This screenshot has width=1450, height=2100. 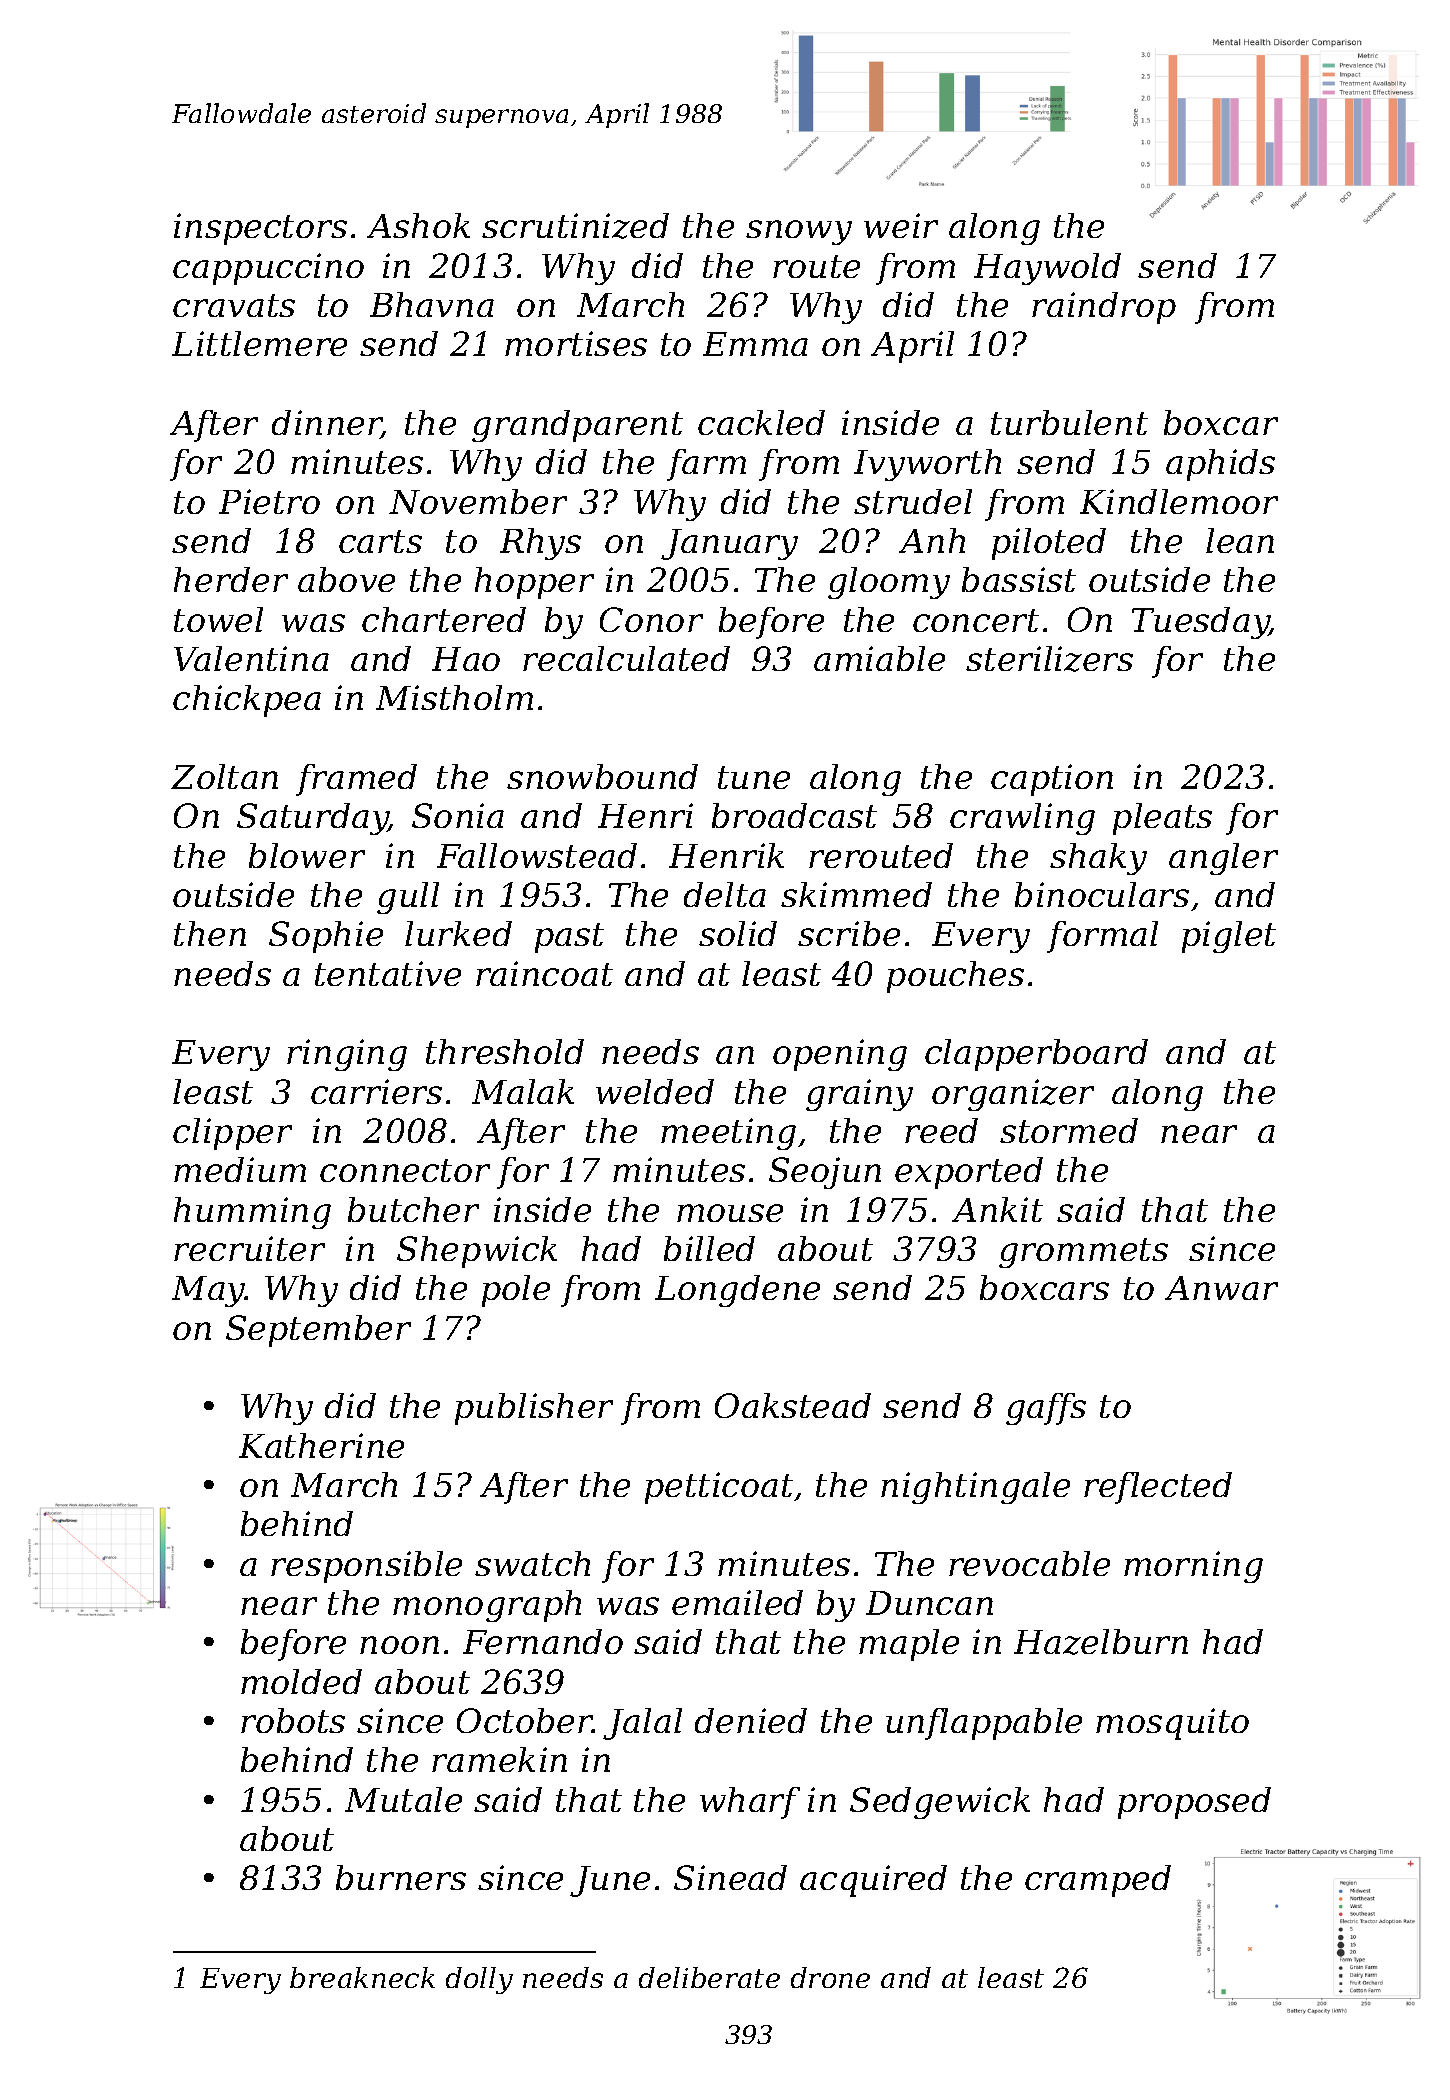 I want to click on Jalal, so click(x=642, y=1724).
